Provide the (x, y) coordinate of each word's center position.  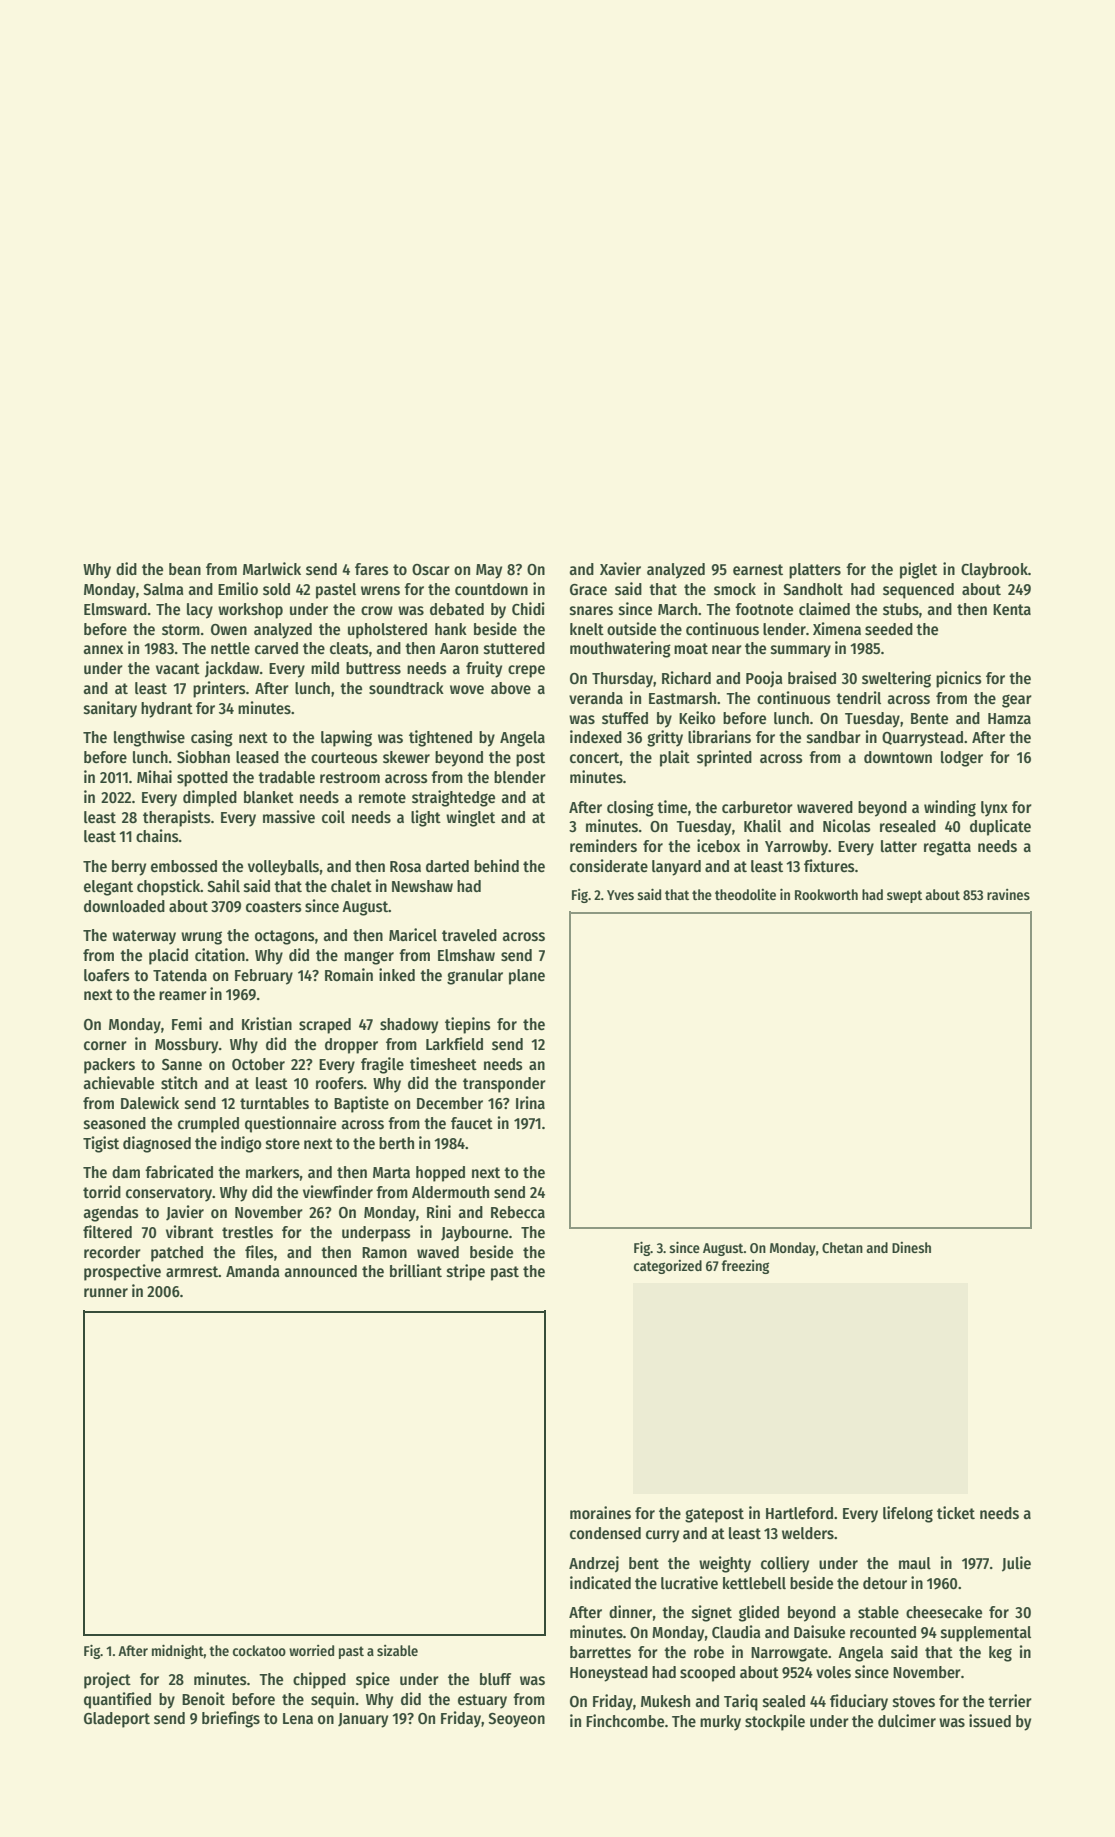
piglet (918, 570)
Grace (588, 590)
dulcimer (907, 1720)
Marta (391, 1172)
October (258, 1064)
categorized (668, 1267)
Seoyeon (516, 1720)
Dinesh (911, 1247)
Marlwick (272, 568)
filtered (107, 1231)
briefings (231, 1719)
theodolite (745, 894)
